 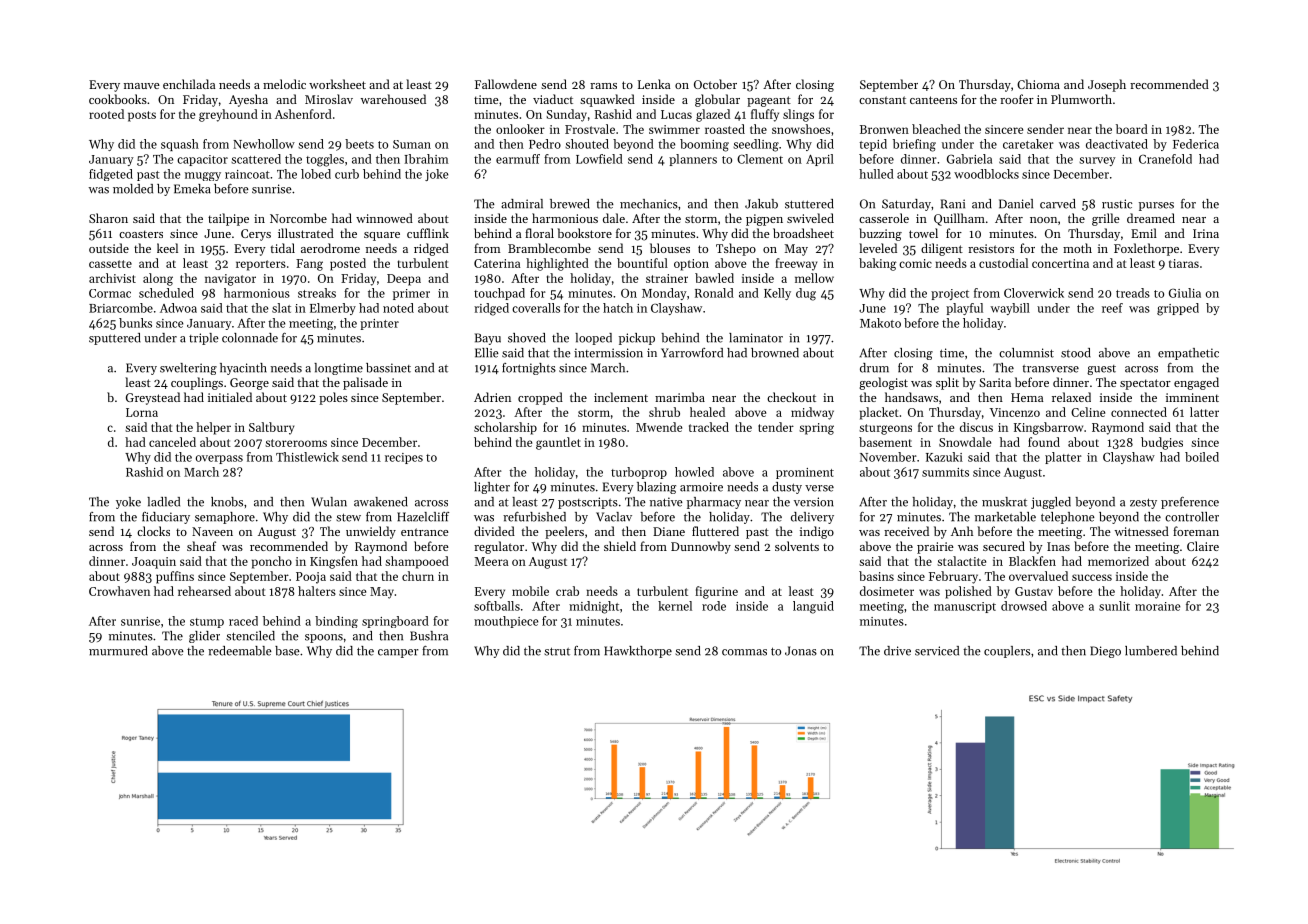 I want to click on Ibrahim, so click(x=426, y=159).
